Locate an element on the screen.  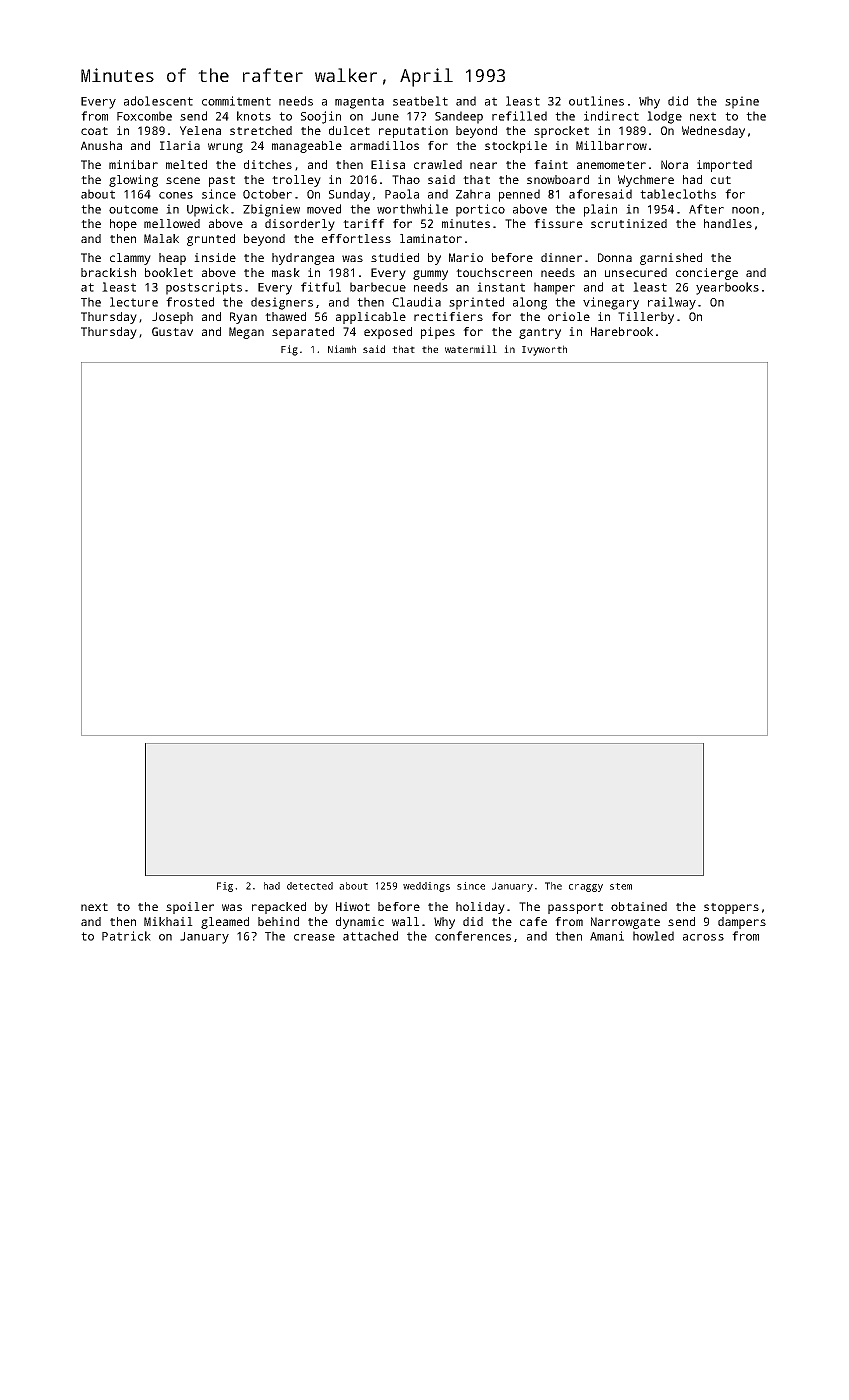
stockpile is located at coordinates (516, 147).
